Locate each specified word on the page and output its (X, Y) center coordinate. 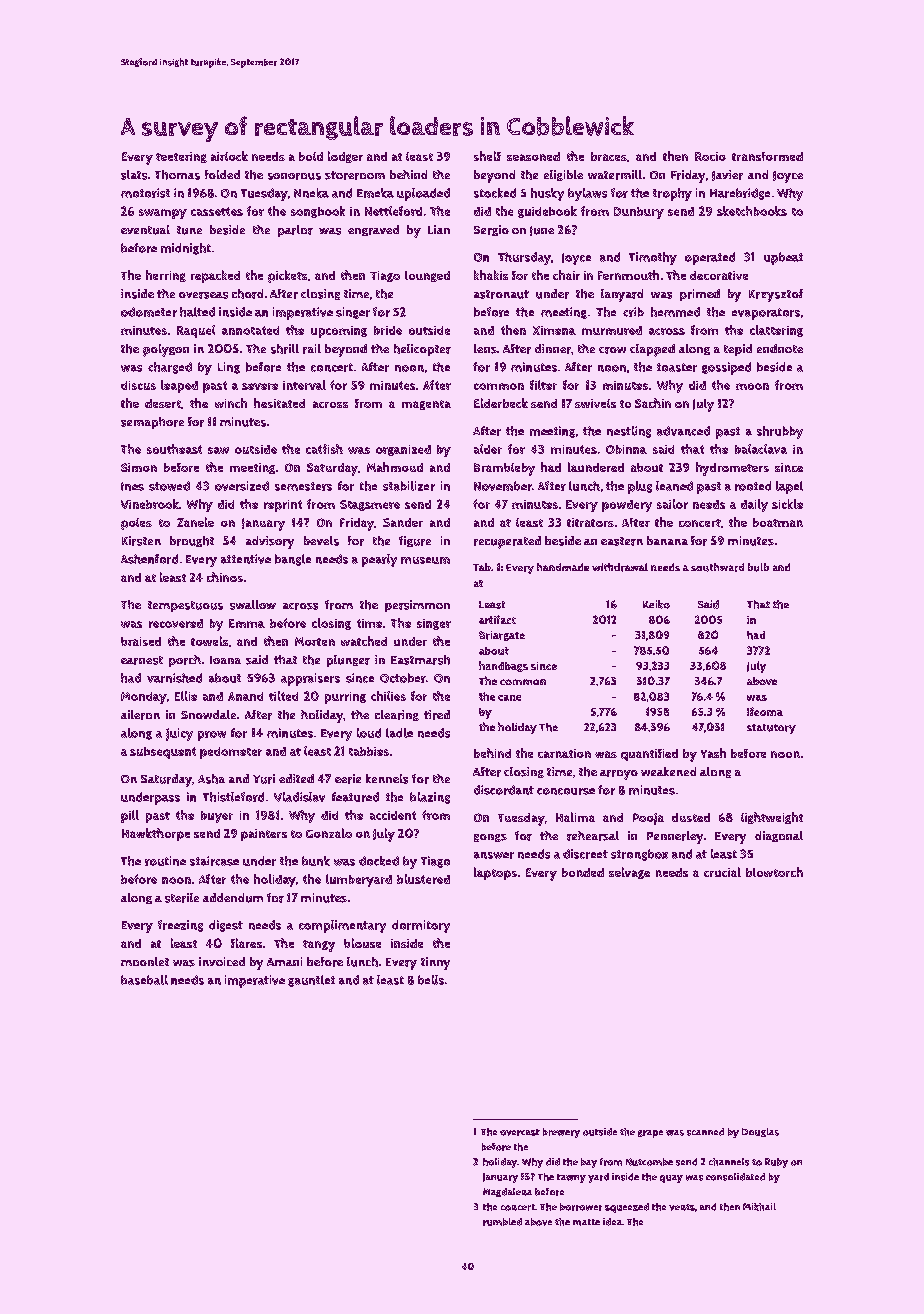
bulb (758, 567)
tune (189, 230)
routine (165, 861)
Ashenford (149, 559)
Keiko (656, 604)
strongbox (639, 855)
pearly (379, 560)
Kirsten (141, 541)
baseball (144, 980)
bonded (583, 872)
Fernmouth (628, 275)
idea (612, 1222)
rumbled (502, 1222)
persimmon (417, 606)
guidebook (547, 212)
